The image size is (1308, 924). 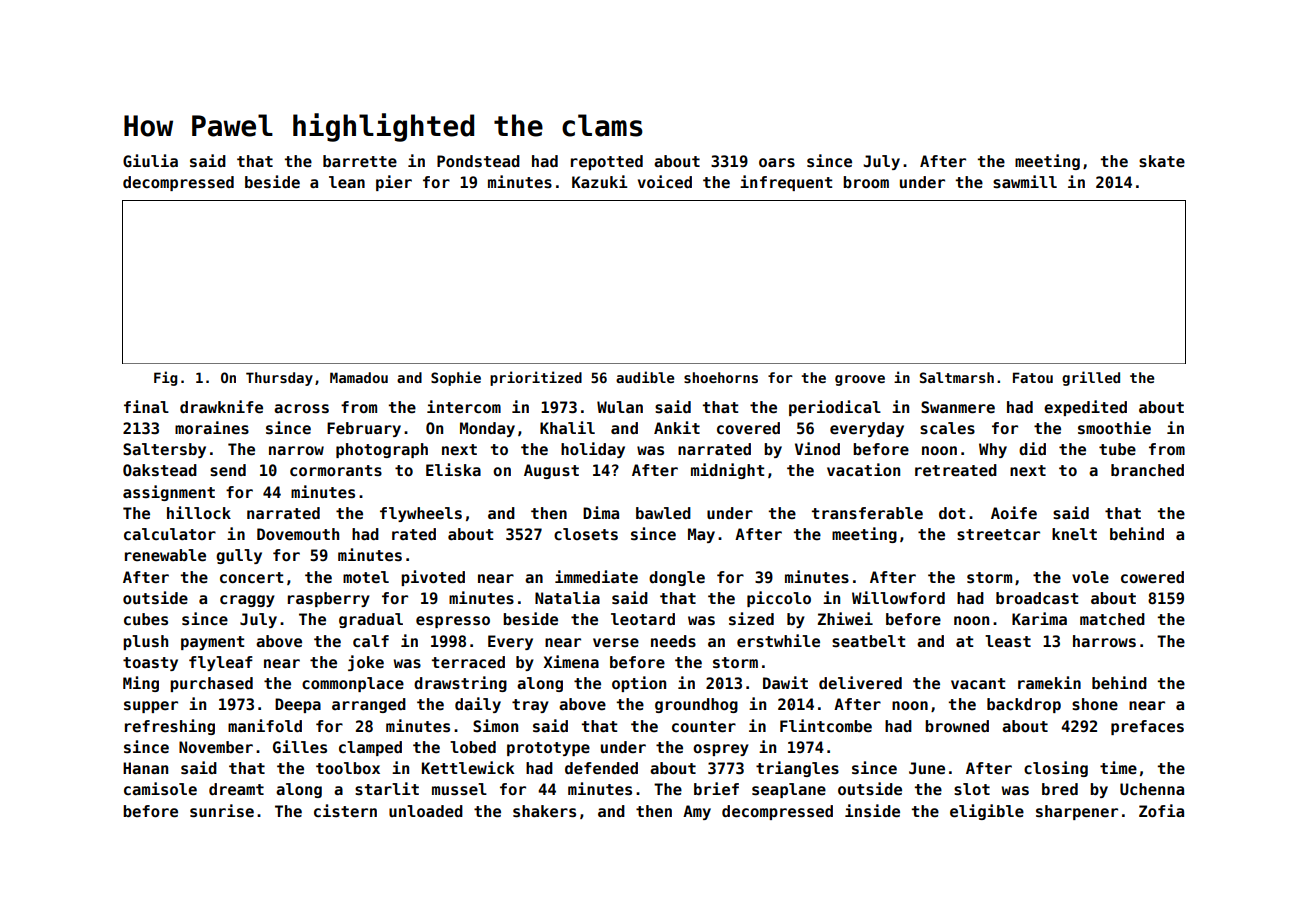 I want to click on skate, so click(x=1162, y=161).
